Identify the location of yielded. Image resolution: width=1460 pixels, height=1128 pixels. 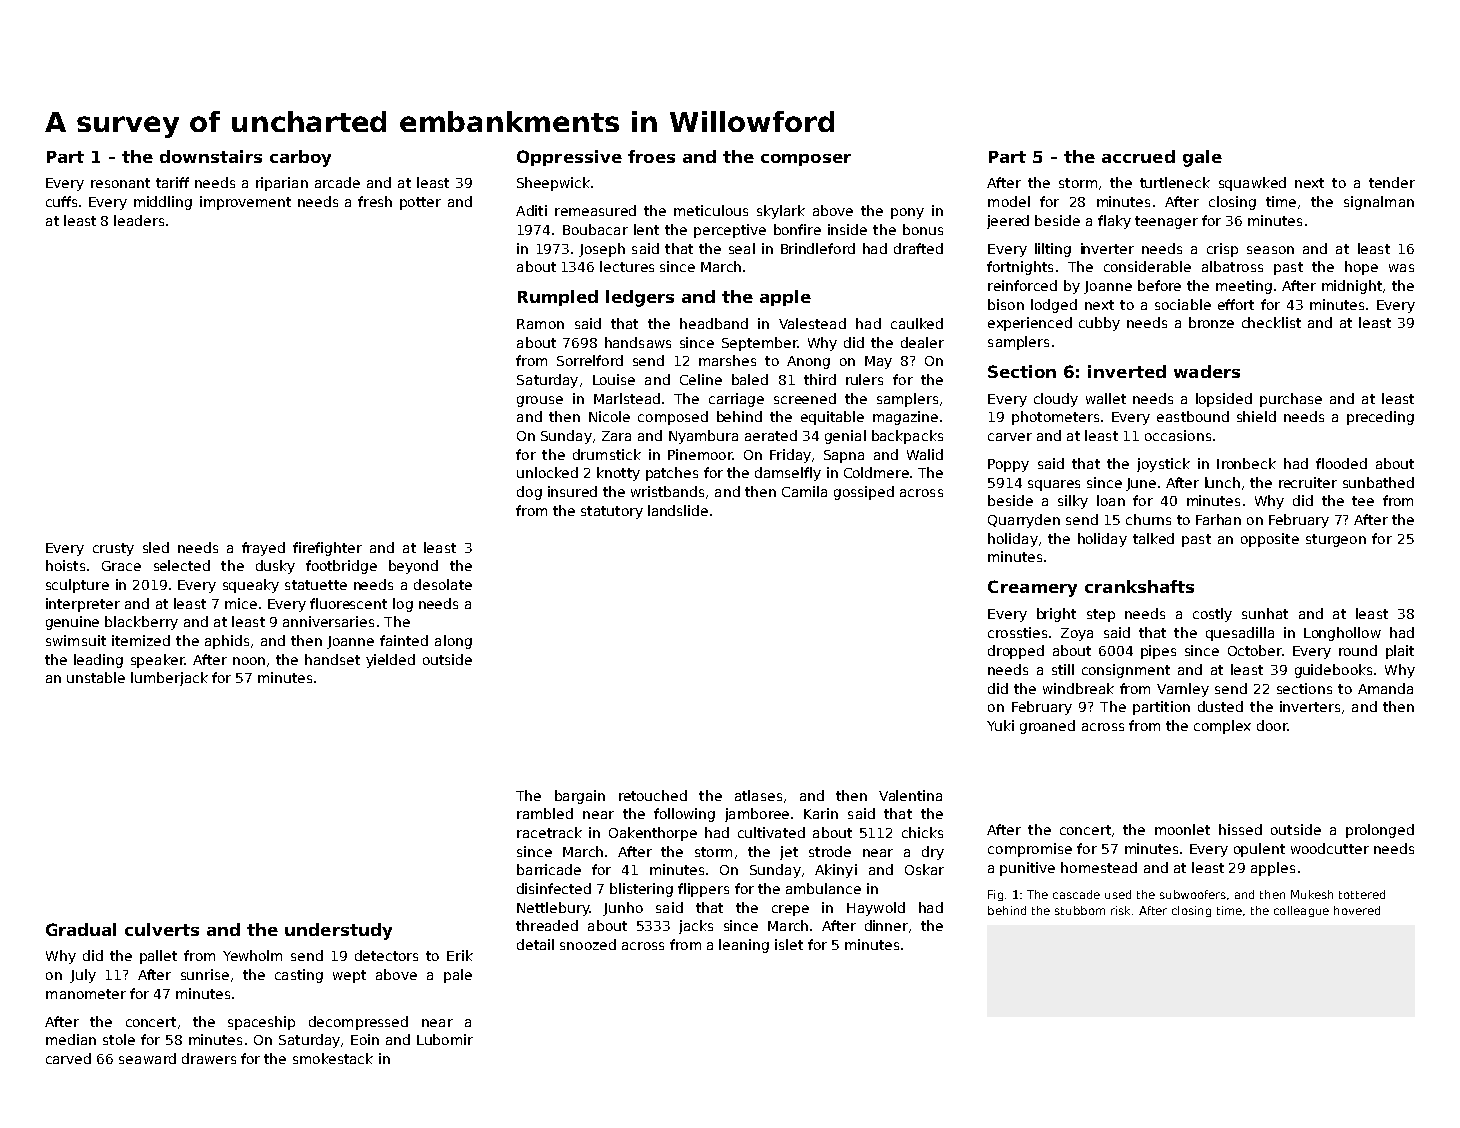
(390, 661).
